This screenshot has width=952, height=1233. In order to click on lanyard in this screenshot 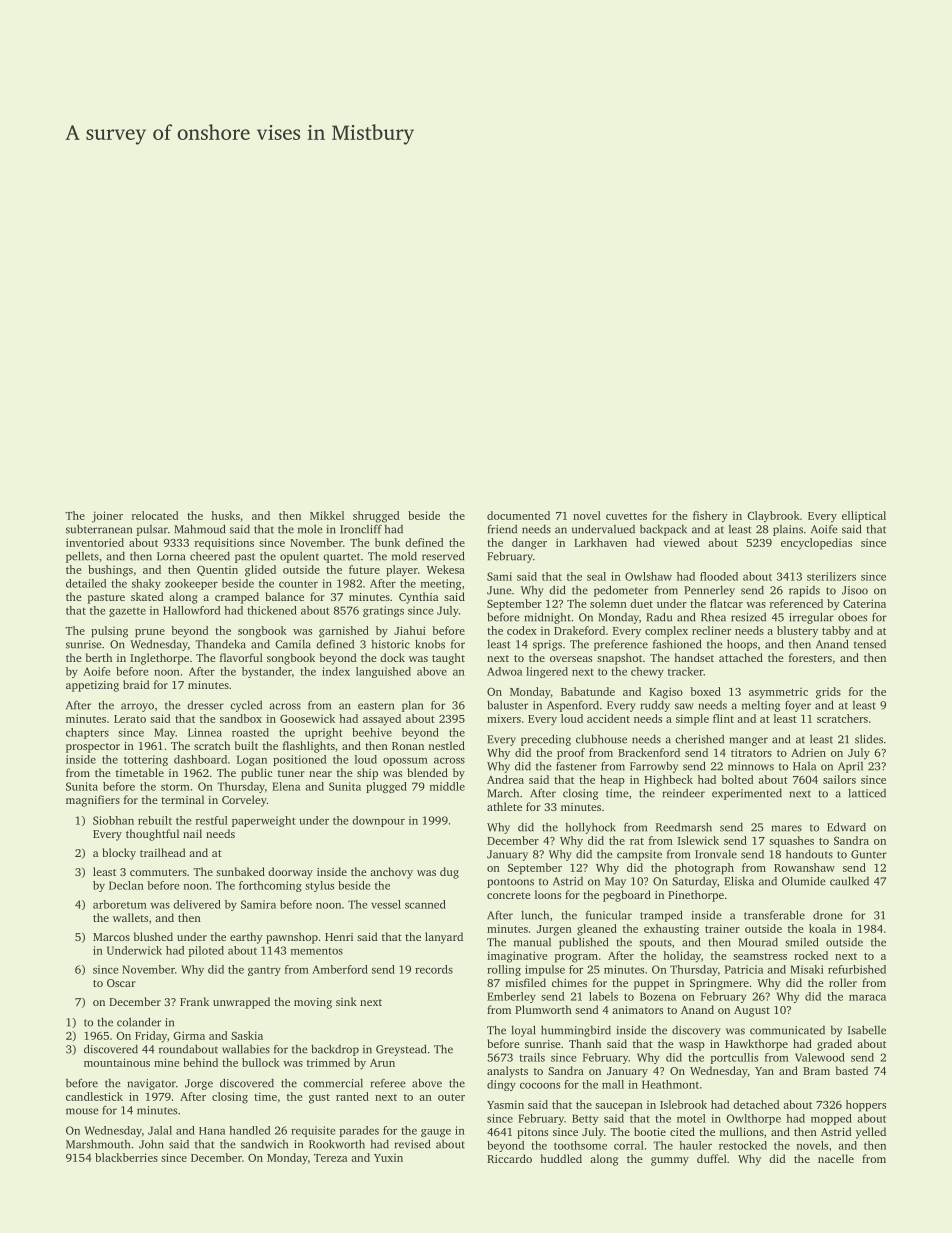, I will do `click(444, 938)`.
